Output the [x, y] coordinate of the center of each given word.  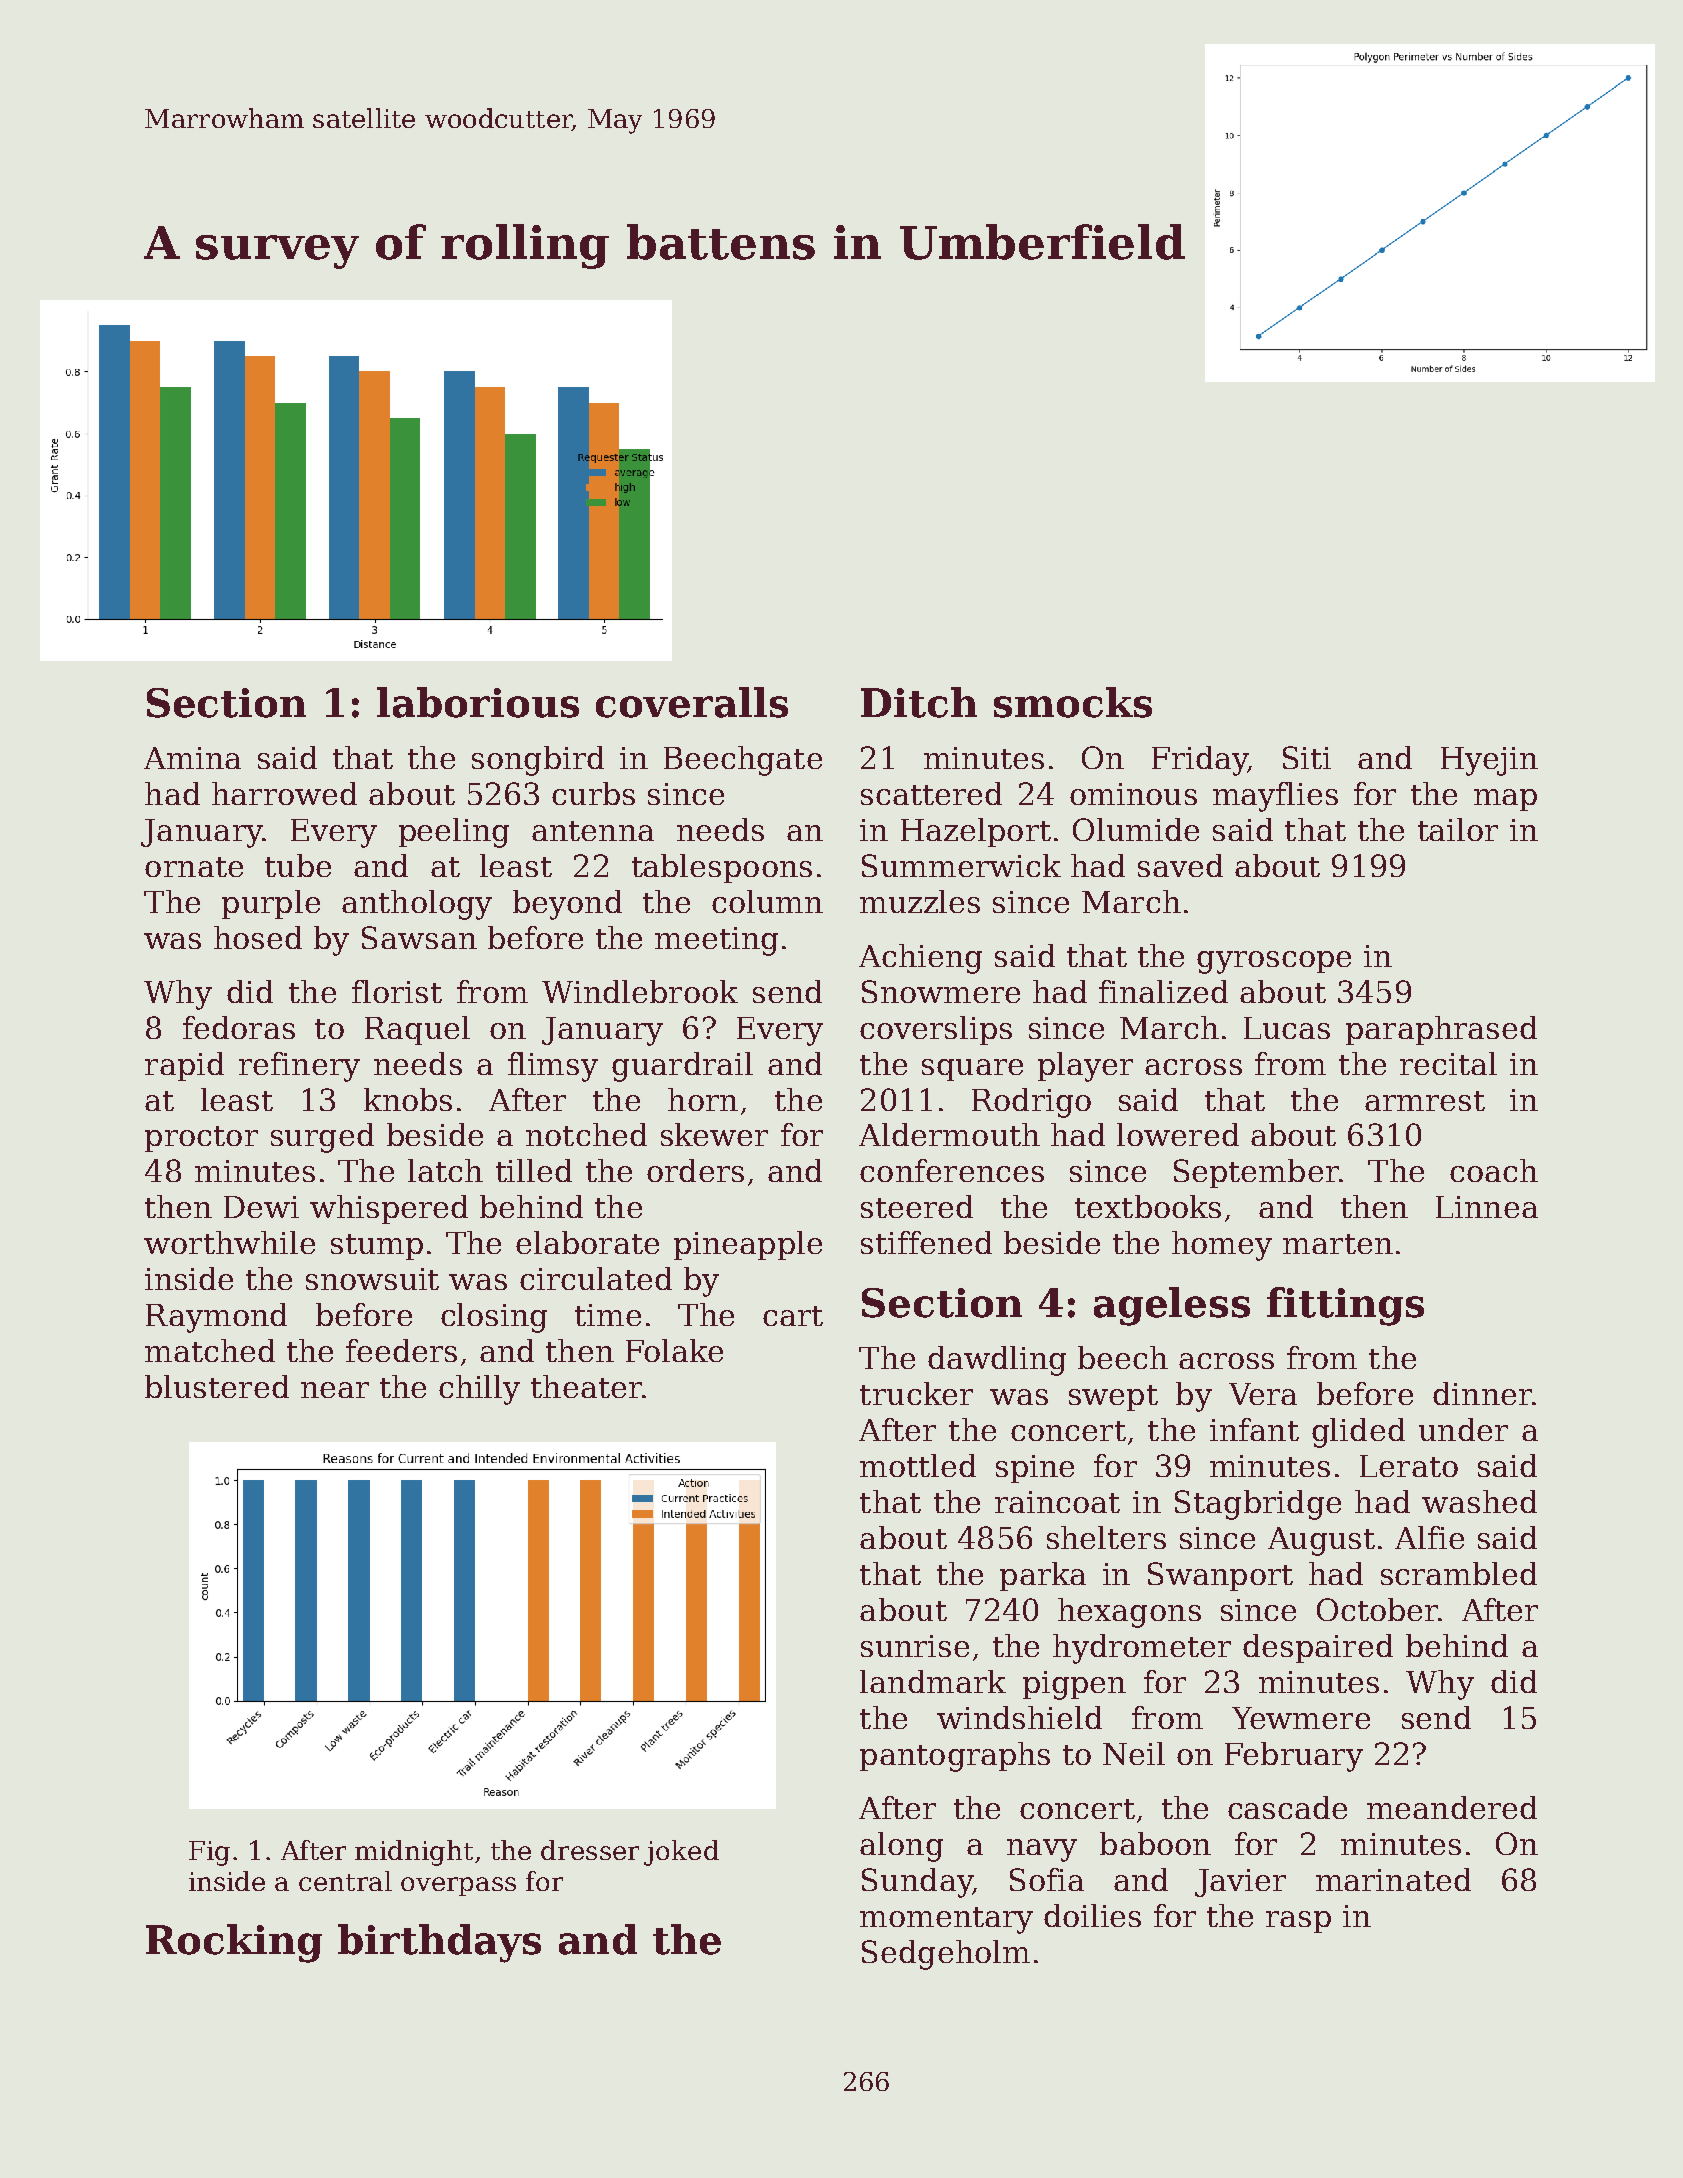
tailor [1458, 829]
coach [1494, 1170]
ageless [1172, 1306]
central [345, 1881]
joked [681, 1853]
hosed [258, 937]
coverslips [936, 1030]
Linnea [1487, 1207]
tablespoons [722, 868]
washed [1479, 1501]
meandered [1452, 1807]
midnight [414, 1853]
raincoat [1057, 1502]
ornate [194, 867]
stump [377, 1247]
